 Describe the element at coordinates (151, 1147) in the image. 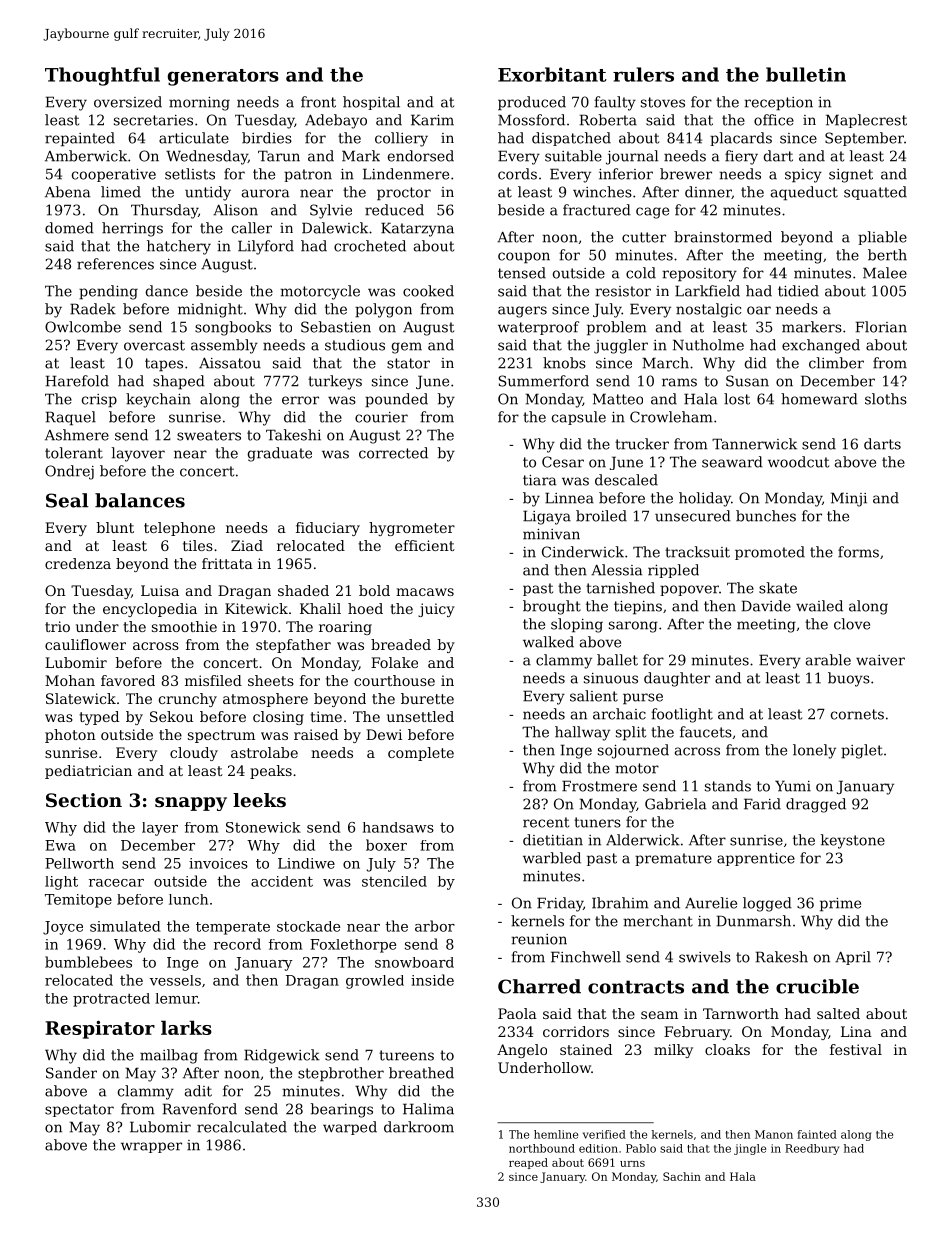

I see `wrapper` at that location.
